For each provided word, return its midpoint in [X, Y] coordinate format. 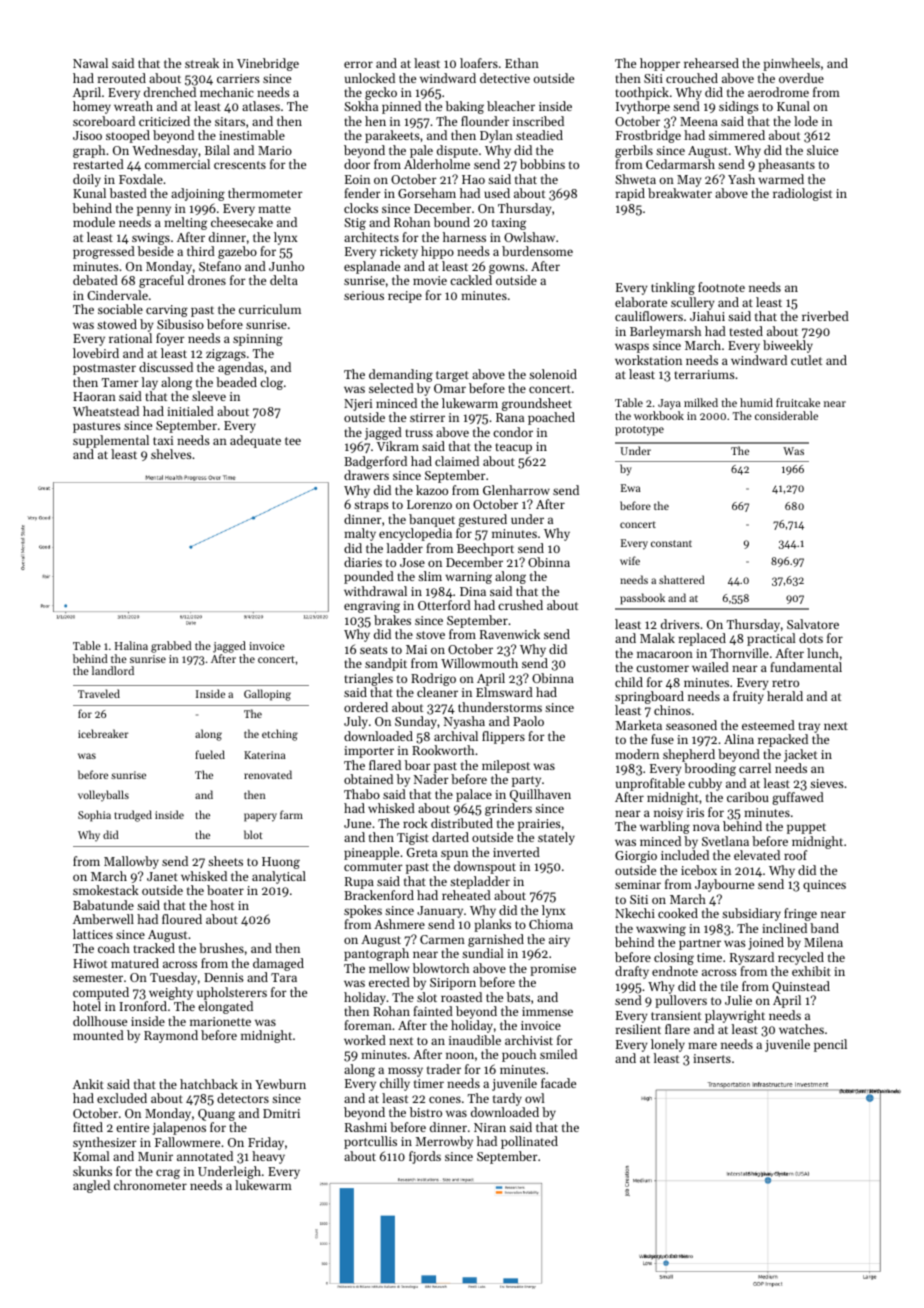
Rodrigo [433, 679]
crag [168, 1174]
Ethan [522, 63]
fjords [425, 1157]
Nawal [90, 63]
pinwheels [791, 64]
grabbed [171, 647]
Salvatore [813, 624]
